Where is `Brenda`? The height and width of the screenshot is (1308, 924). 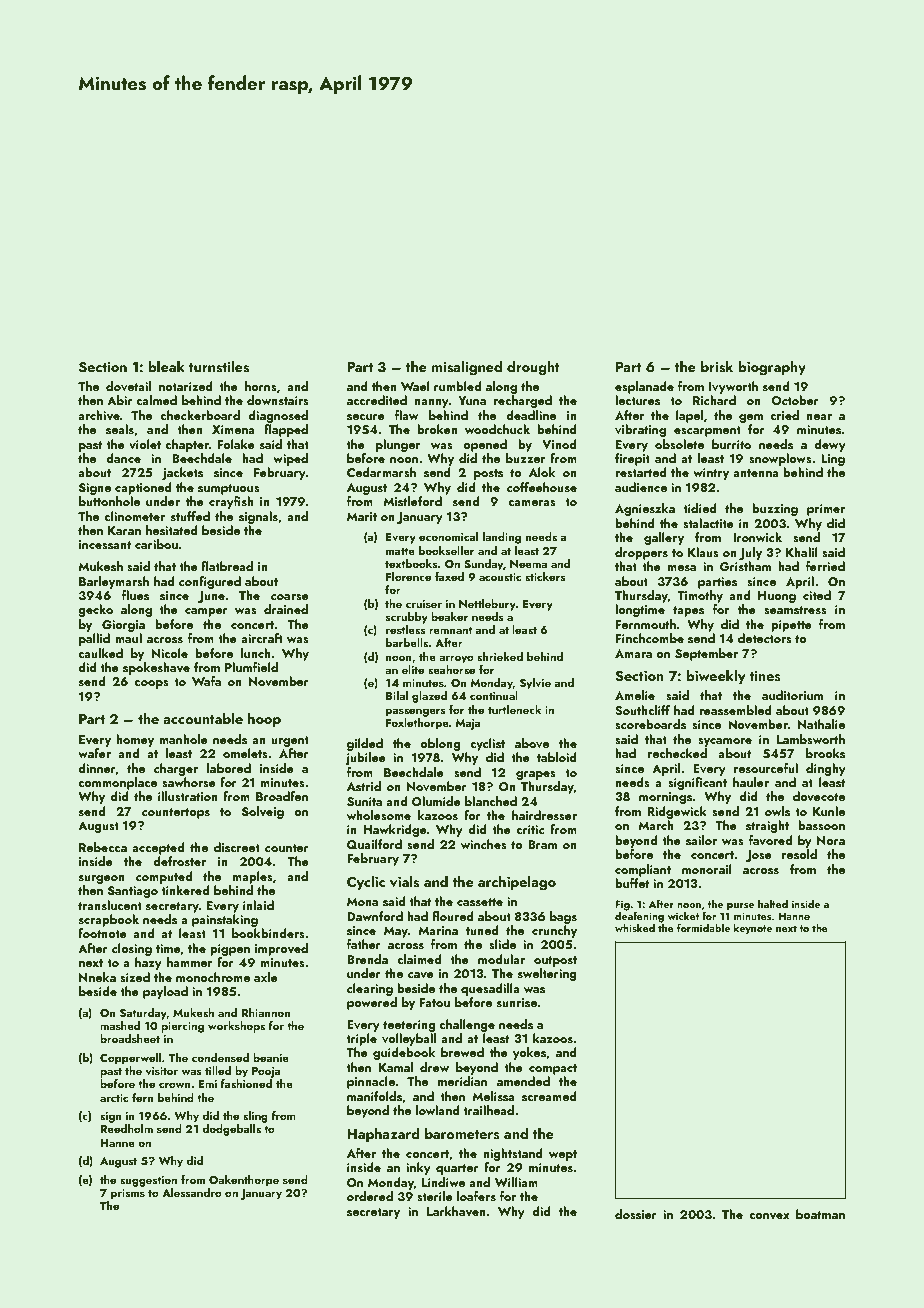 Brenda is located at coordinates (367, 959).
